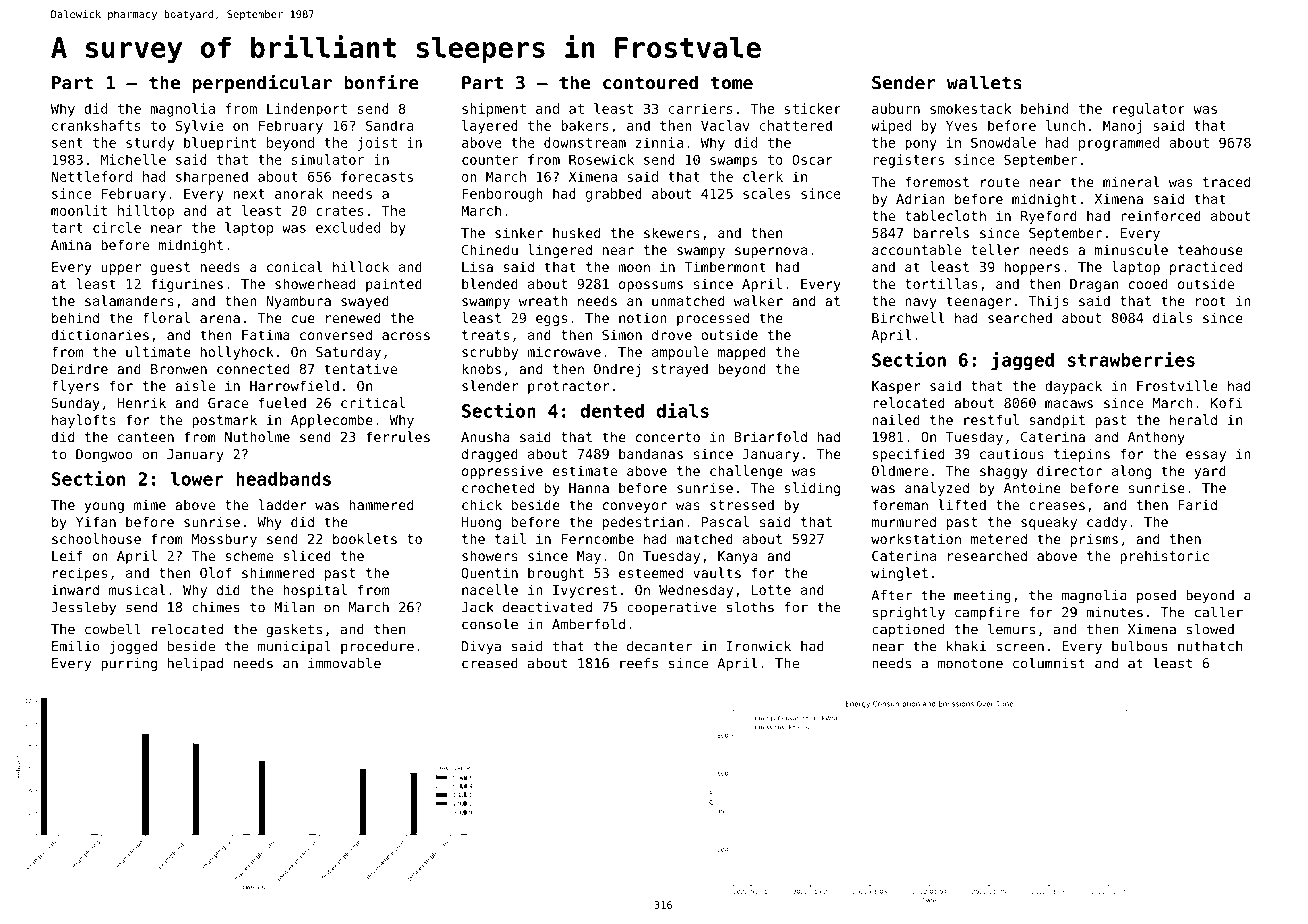  I want to click on blueprint, so click(220, 144).
